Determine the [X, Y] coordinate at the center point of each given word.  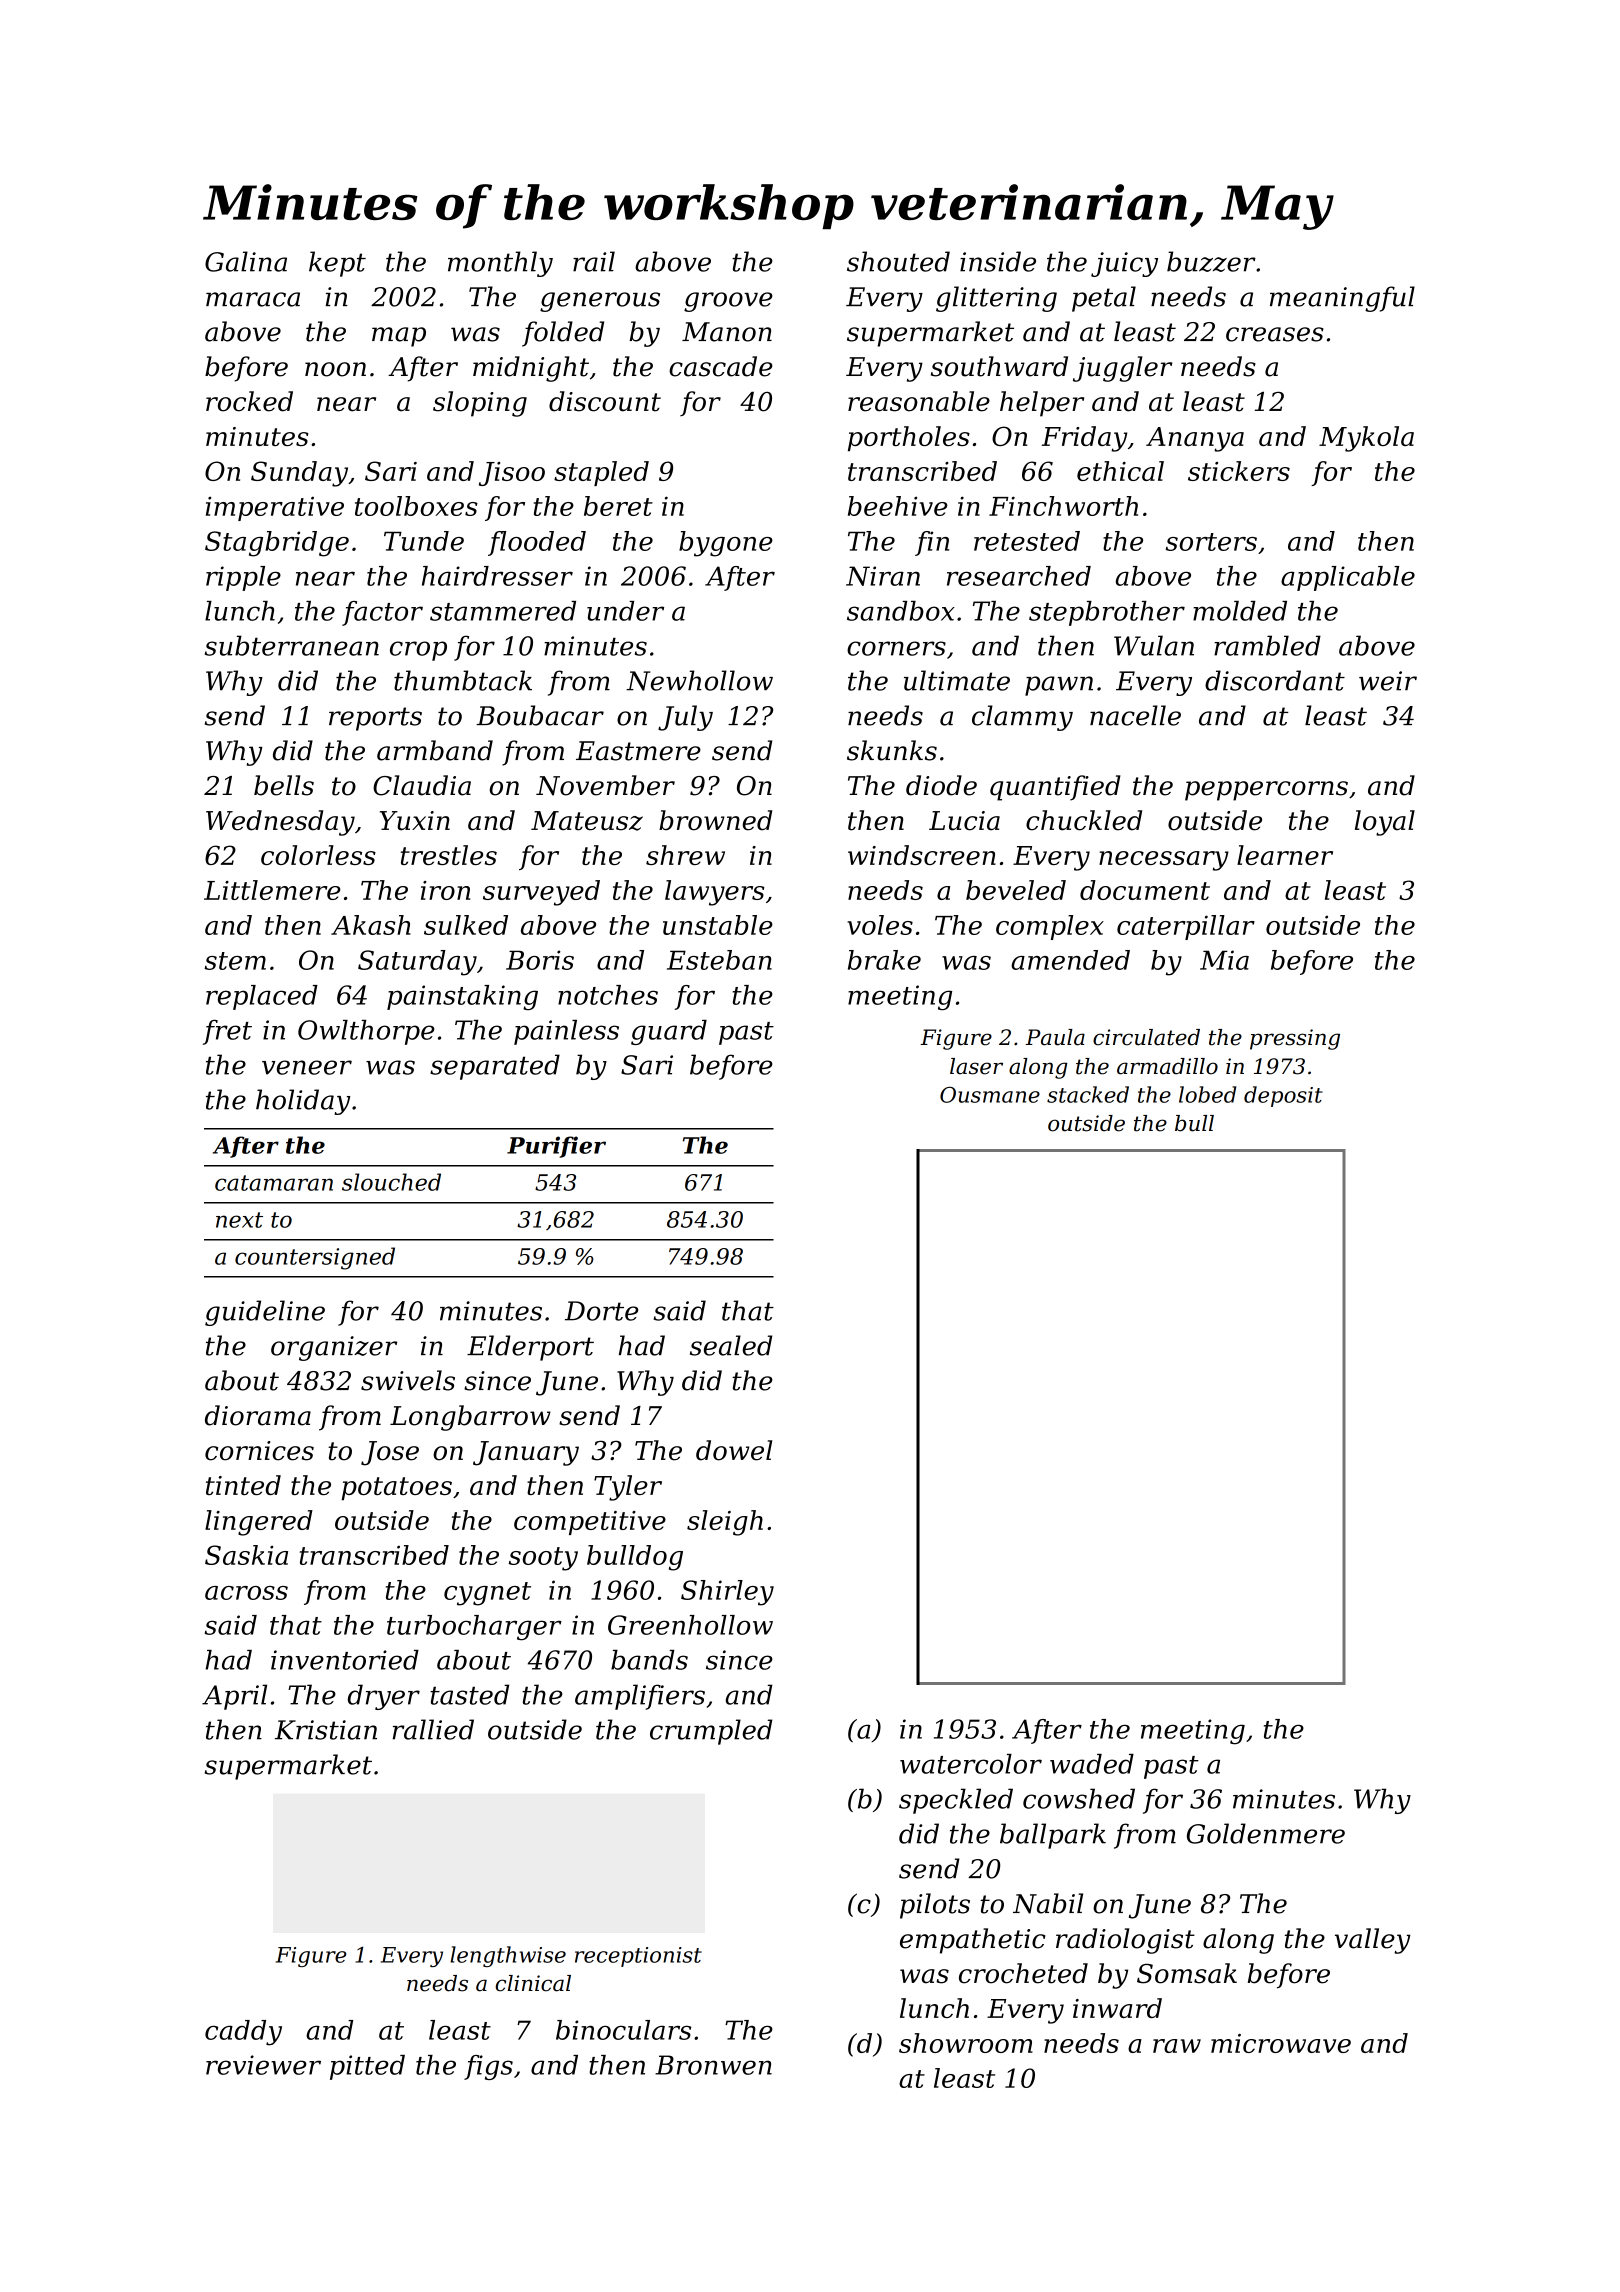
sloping [480, 404]
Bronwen [713, 2065]
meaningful [1342, 299]
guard [669, 1032]
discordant [1275, 680]
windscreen [922, 855]
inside [998, 261]
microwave [1281, 2043]
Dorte [601, 1311]
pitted [367, 2067]
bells [284, 785]
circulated [1146, 1037]
